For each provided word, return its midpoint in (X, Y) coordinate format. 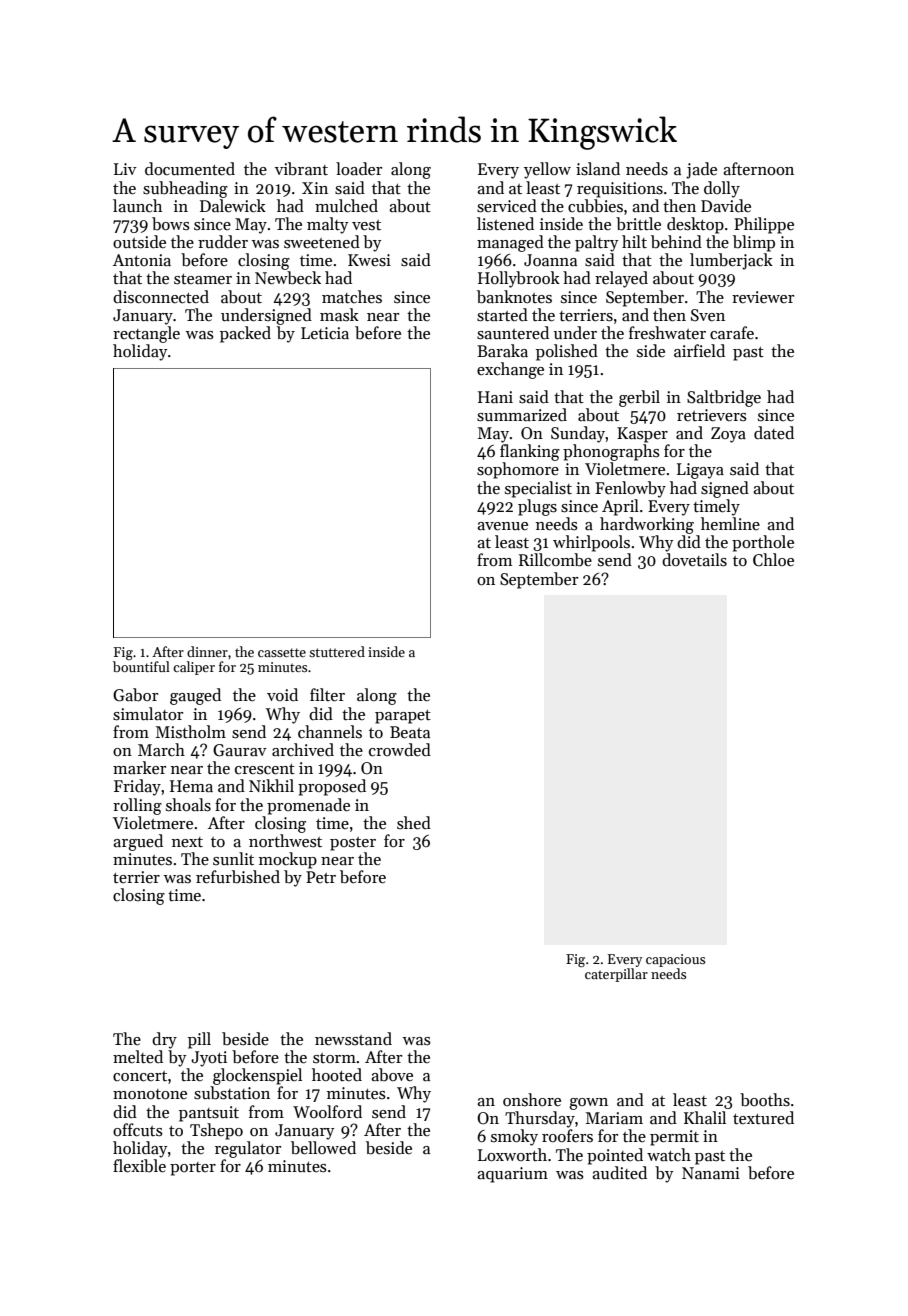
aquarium (512, 1175)
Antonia (142, 260)
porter (193, 1169)
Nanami (711, 1173)
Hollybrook (519, 279)
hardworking (647, 525)
